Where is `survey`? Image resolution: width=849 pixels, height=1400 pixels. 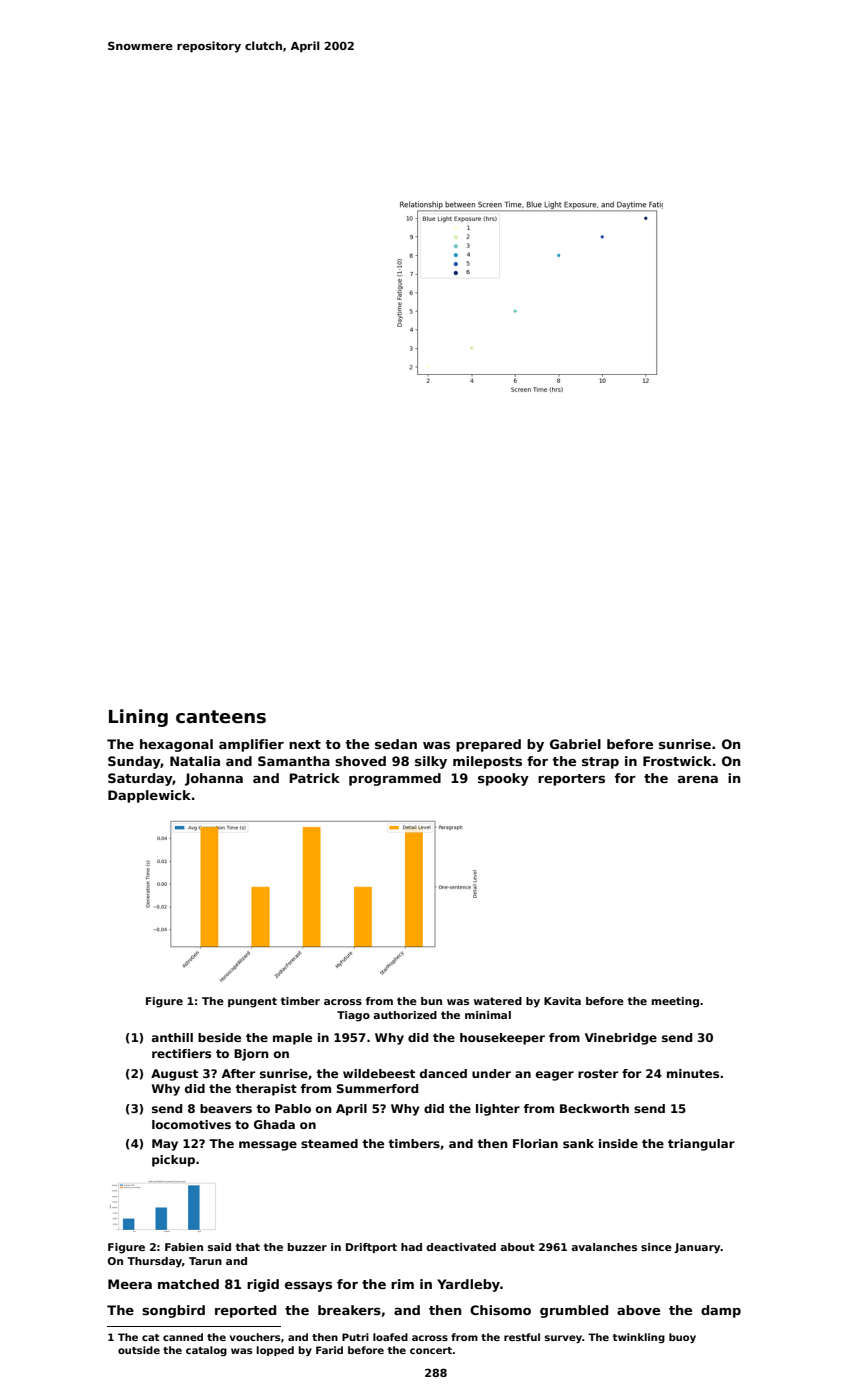 survey is located at coordinates (563, 1339).
